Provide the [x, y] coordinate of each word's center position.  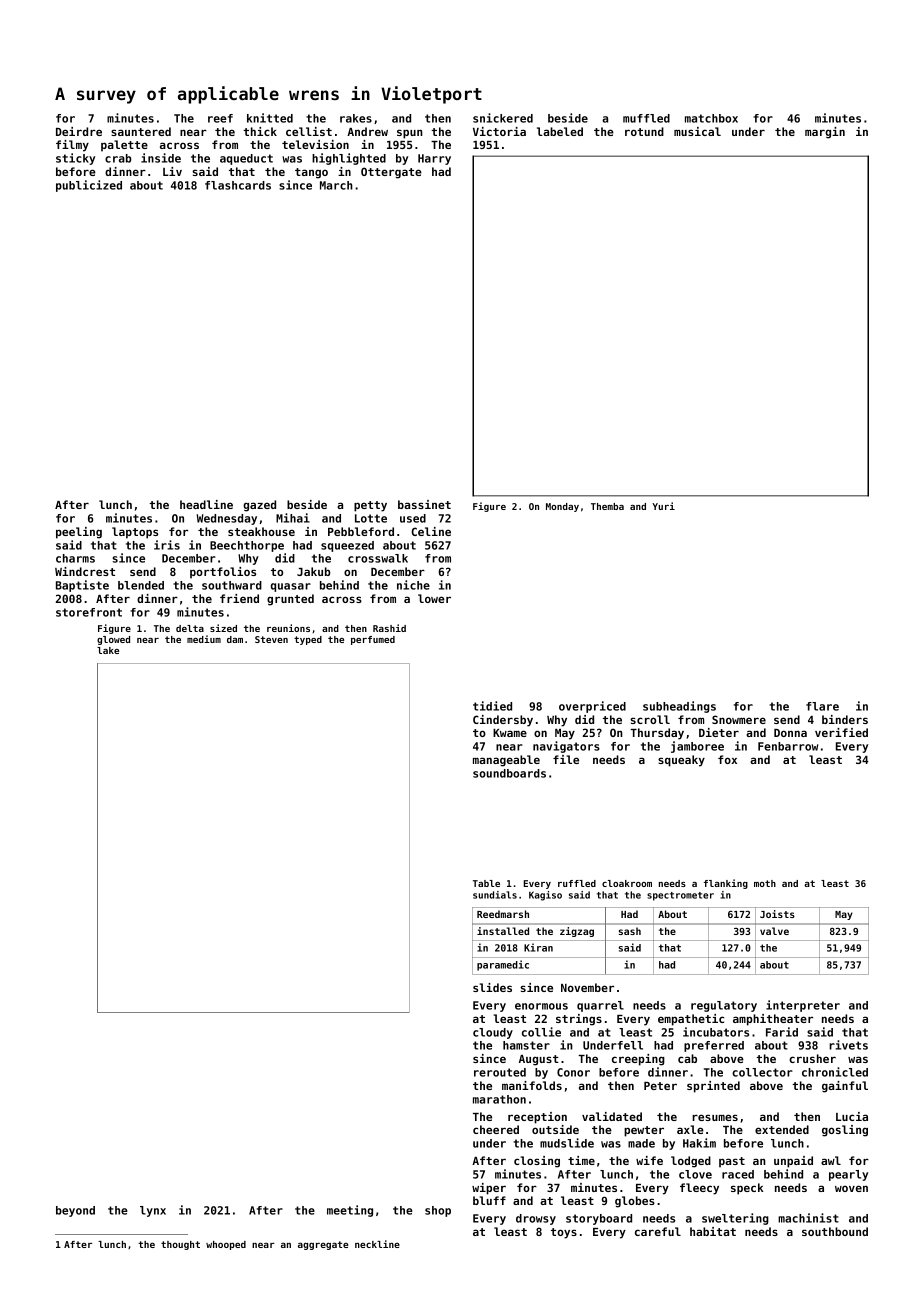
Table [486, 883]
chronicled [835, 1072]
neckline [377, 1244]
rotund [644, 131]
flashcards [238, 185]
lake [108, 650]
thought [180, 1245]
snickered [503, 118]
